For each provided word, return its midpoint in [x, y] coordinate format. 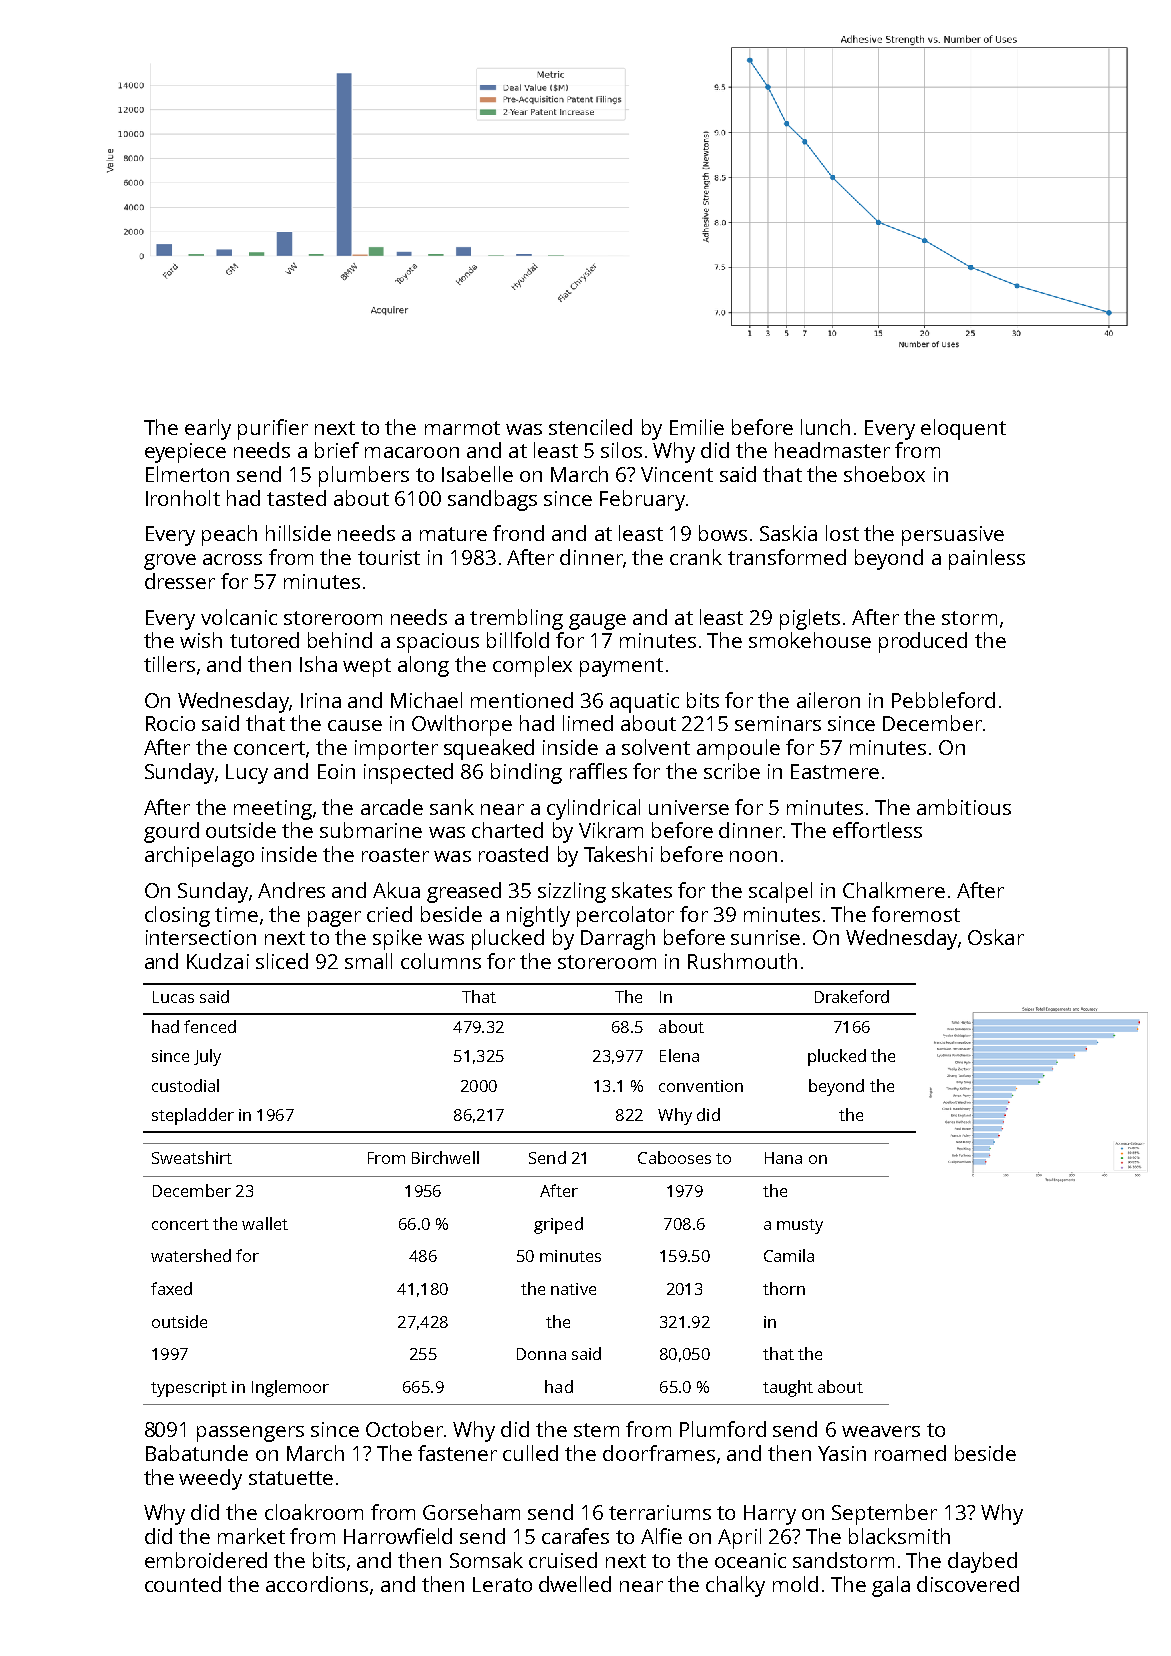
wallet [265, 1223]
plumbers [364, 476]
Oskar [996, 937]
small [368, 961]
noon [753, 856]
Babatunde [197, 1453]
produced [923, 642]
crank [696, 557]
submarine [371, 830]
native [573, 1289]
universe [689, 807]
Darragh [618, 939]
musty [800, 1226]
